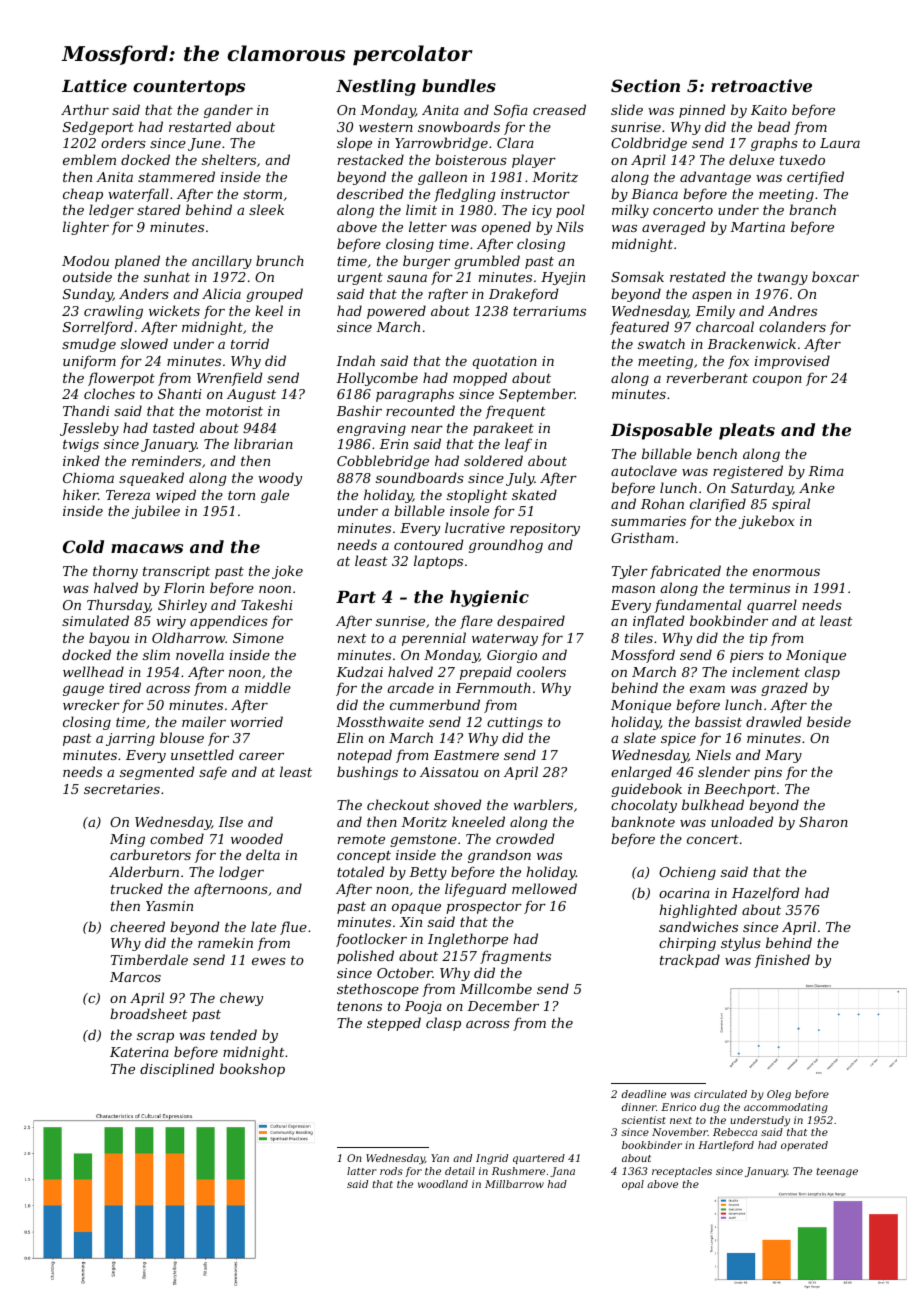  I want to click on gander, so click(228, 111).
